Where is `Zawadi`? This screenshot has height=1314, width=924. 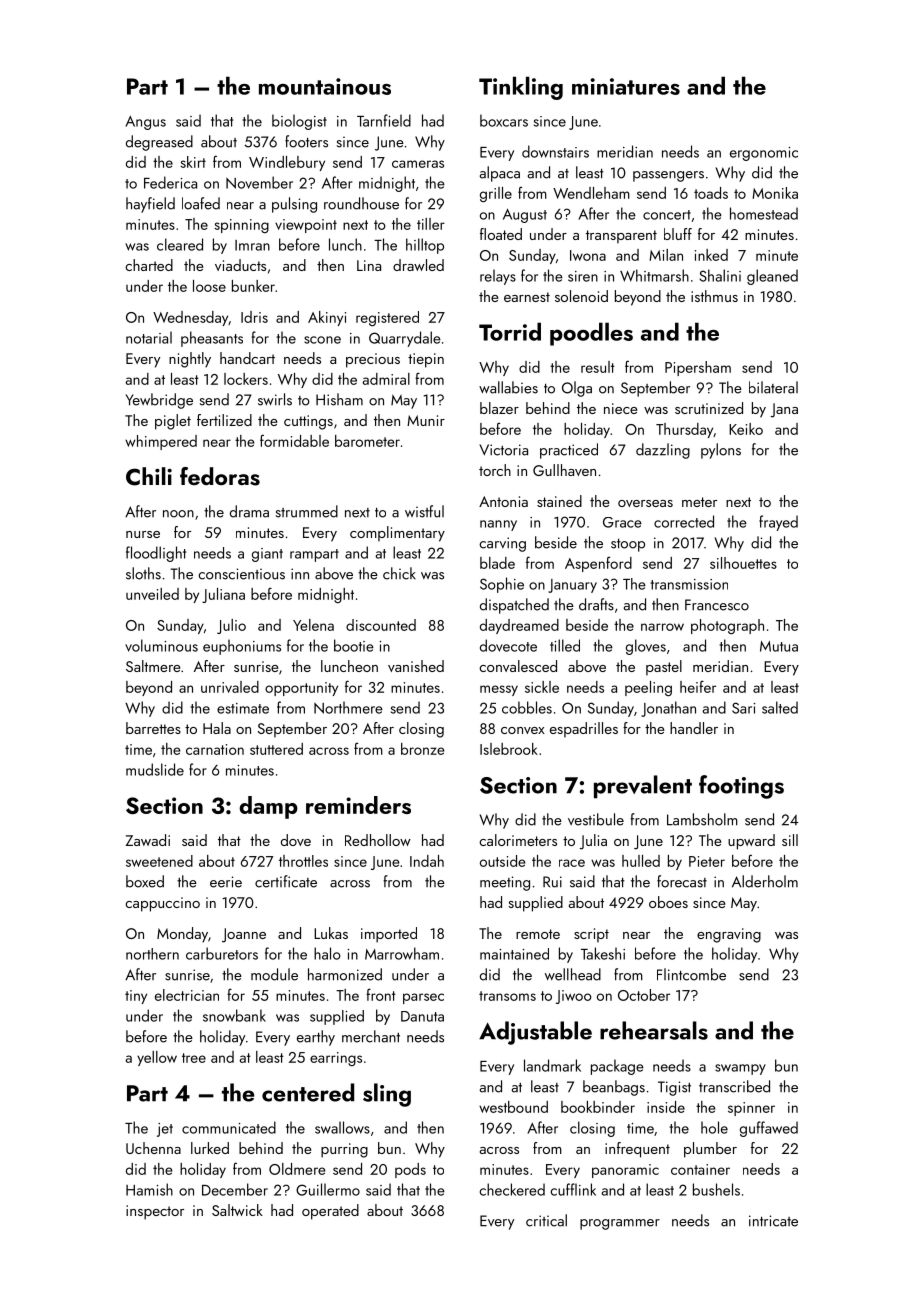 Zawadi is located at coordinates (148, 840).
